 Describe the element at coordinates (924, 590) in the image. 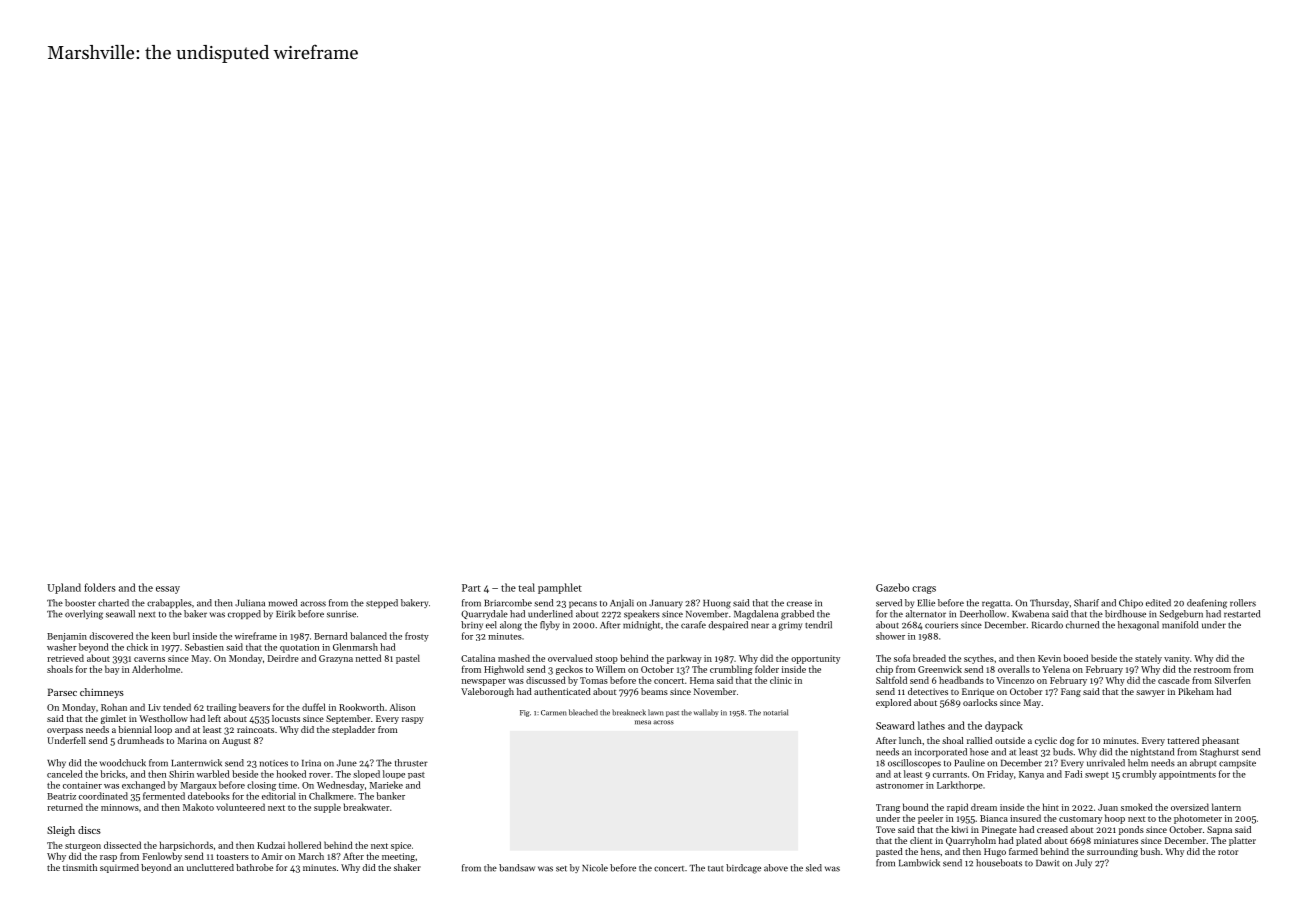

I see `crags` at that location.
